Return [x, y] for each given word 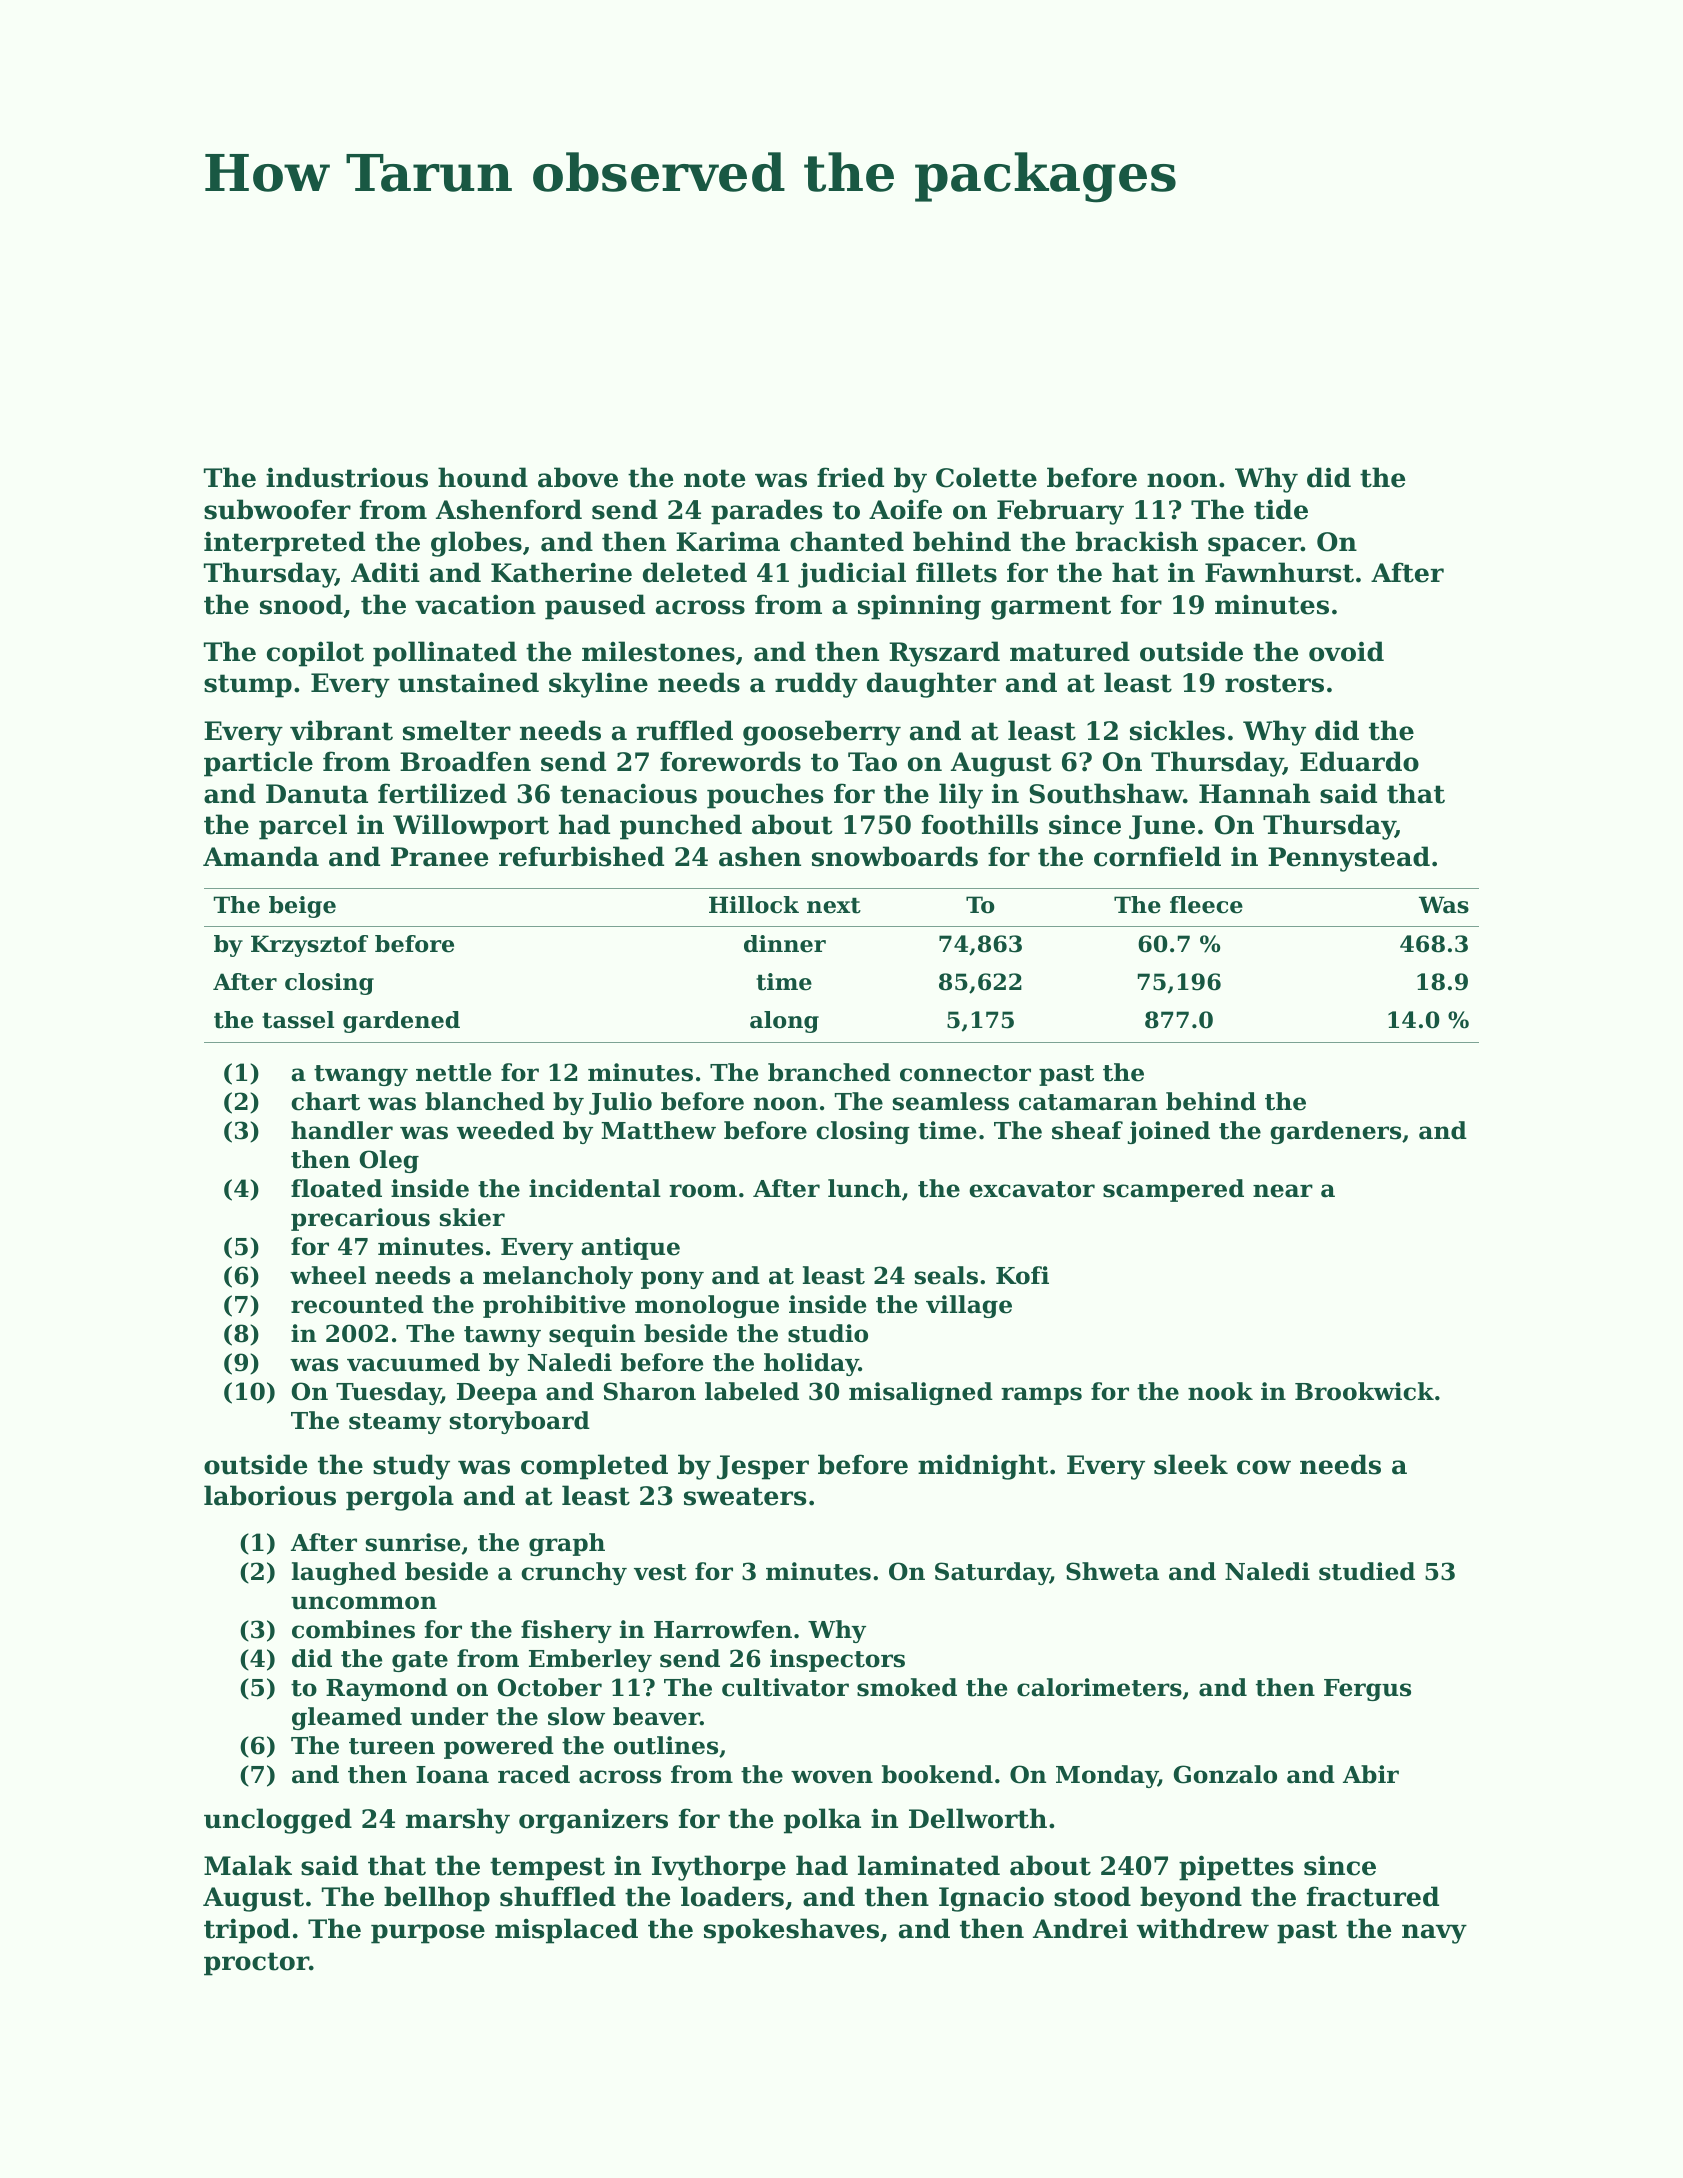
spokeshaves [791, 1931]
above [578, 477]
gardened [401, 1022]
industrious [347, 477]
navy [1434, 1934]
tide [1281, 509]
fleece [1206, 905]
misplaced [566, 1931]
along [784, 1022]
